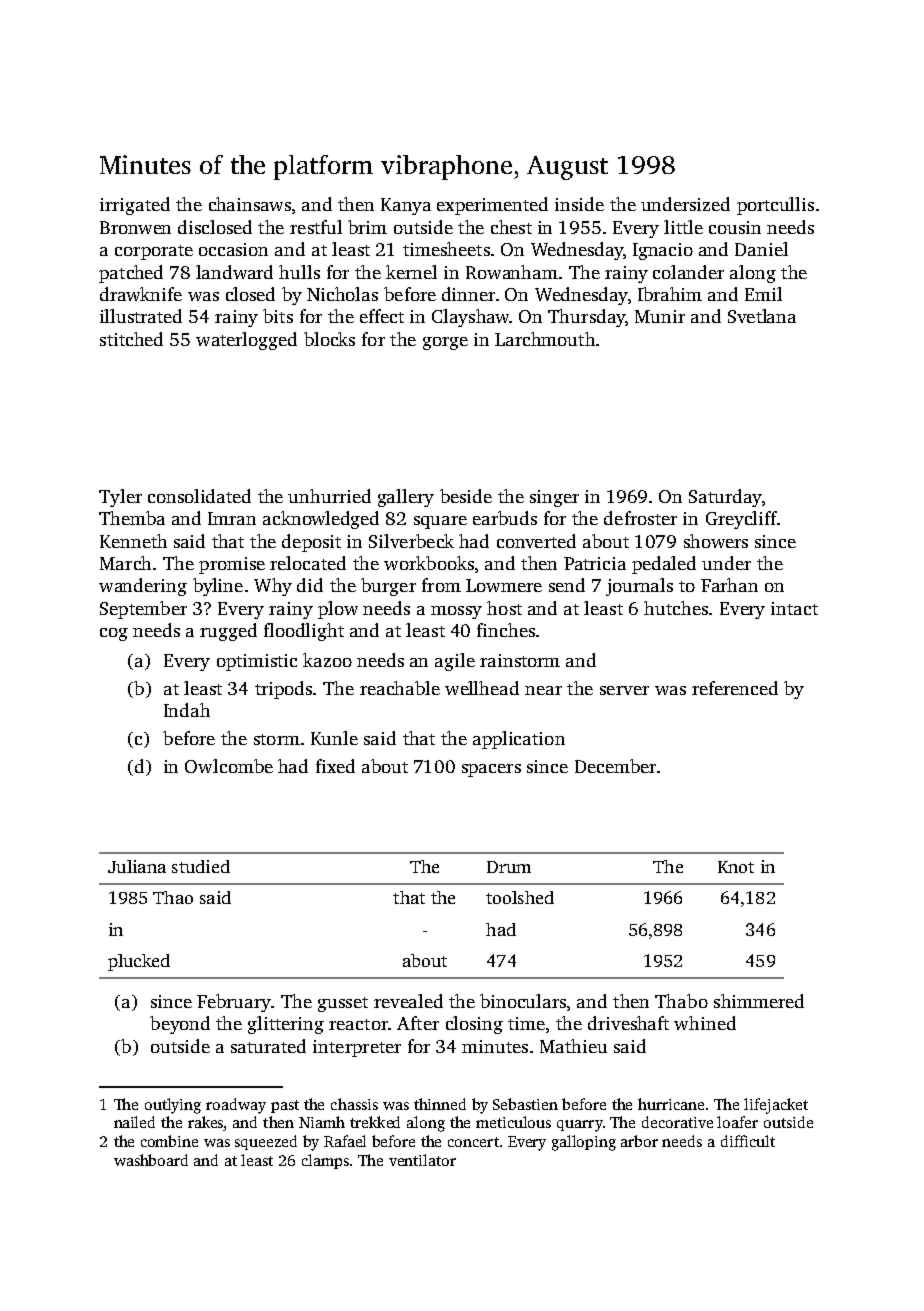  Describe the element at coordinates (131, 339) in the document. I see `stitched` at that location.
